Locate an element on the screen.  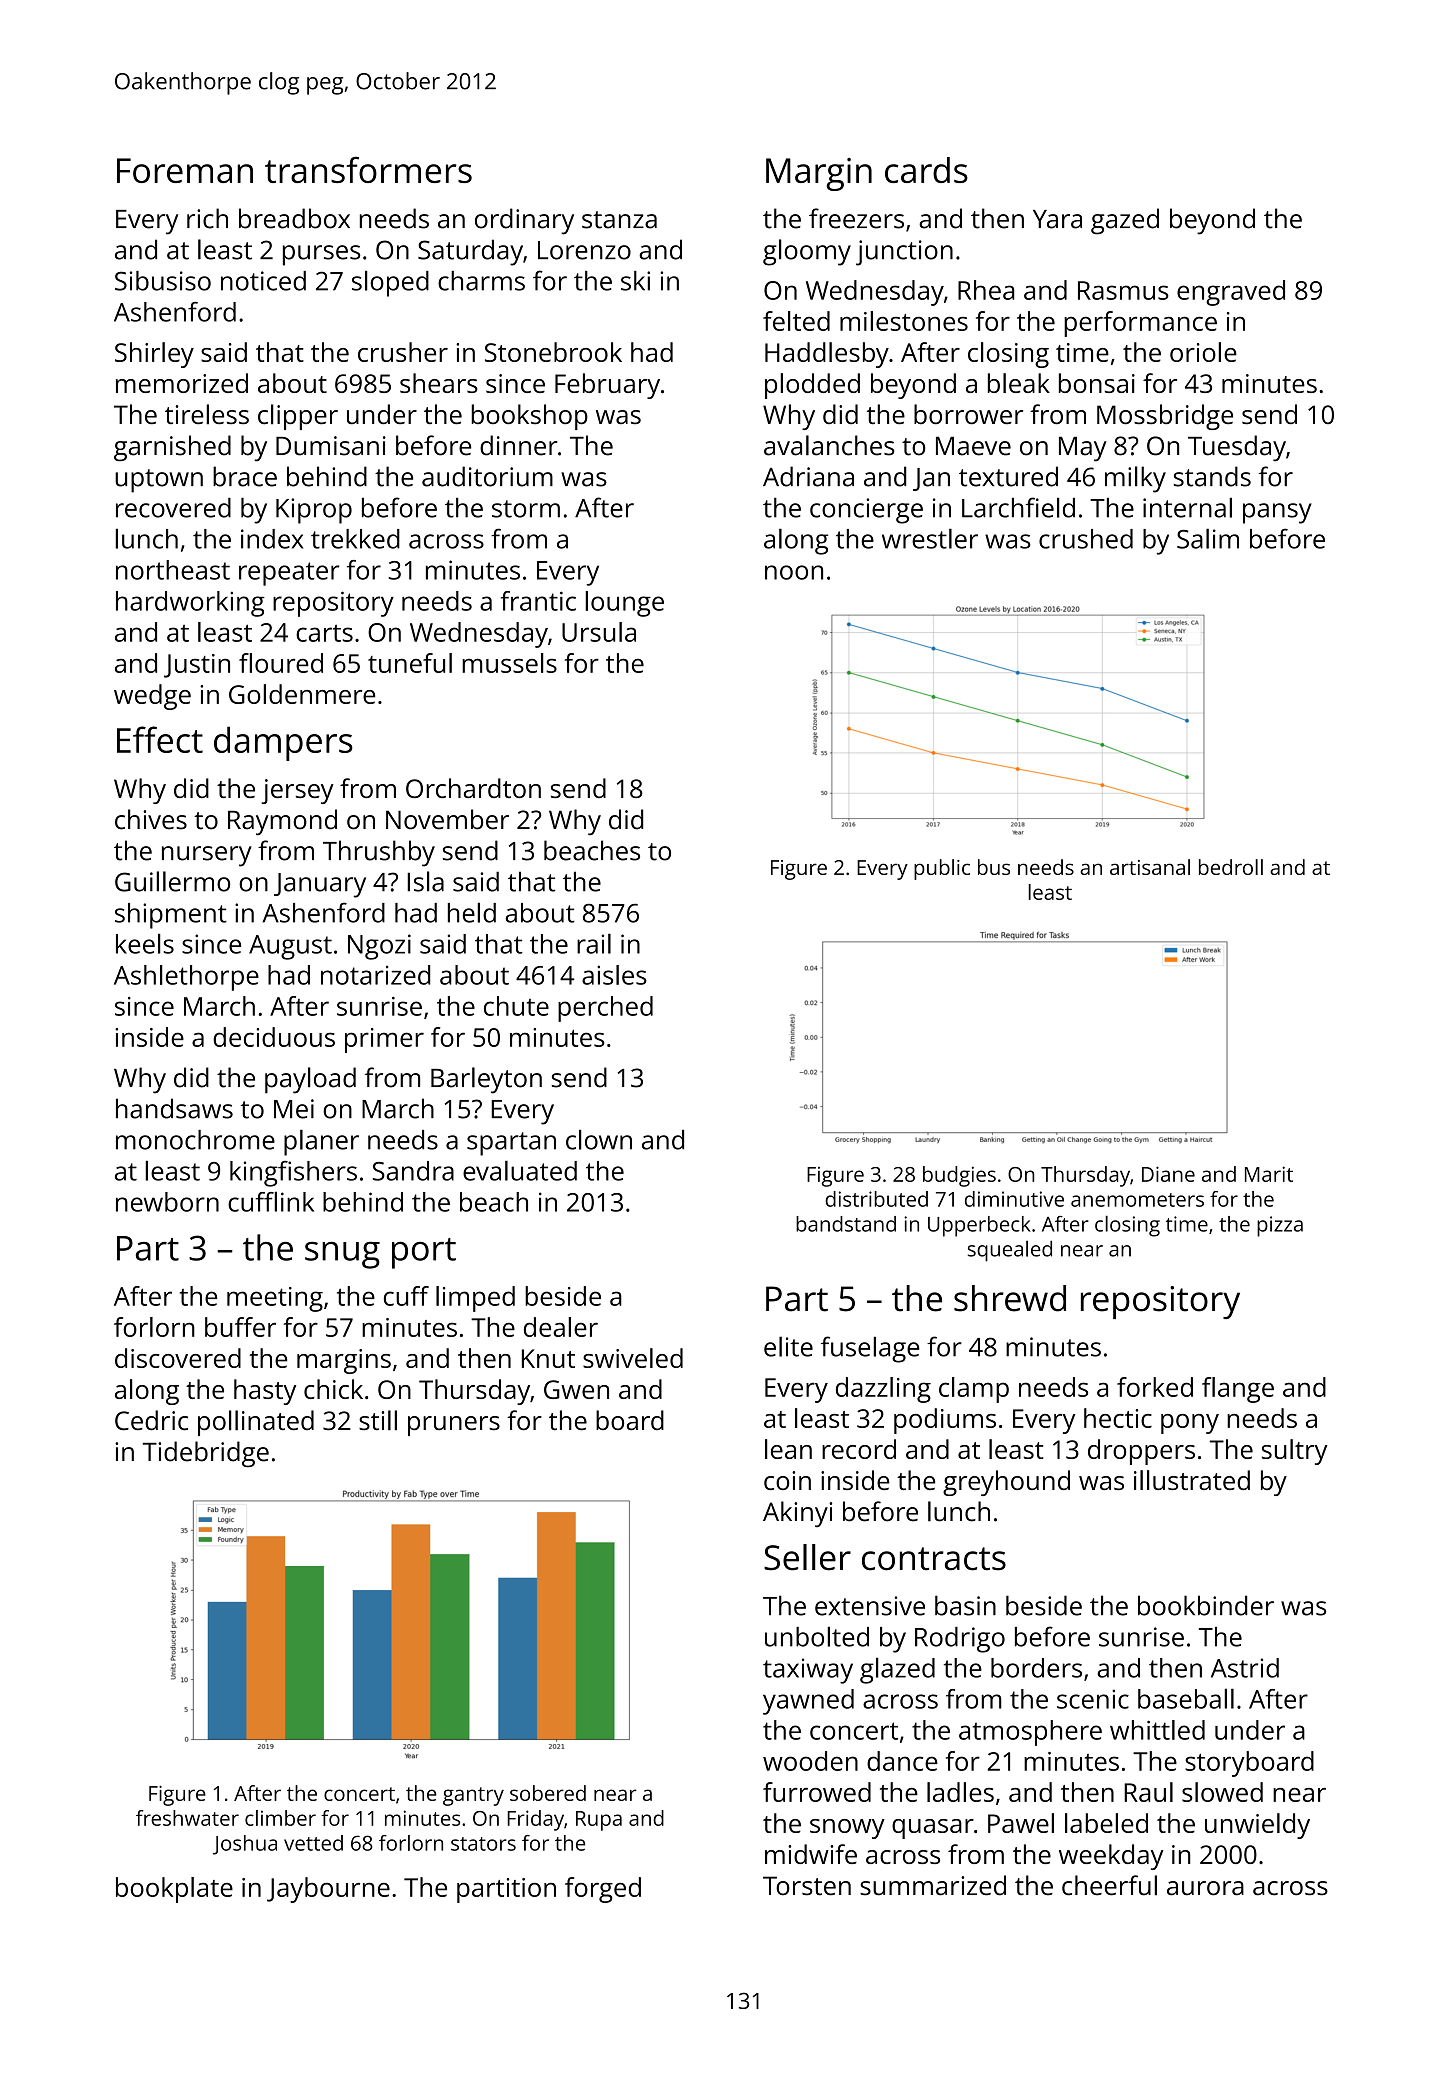
public is located at coordinates (942, 869).
